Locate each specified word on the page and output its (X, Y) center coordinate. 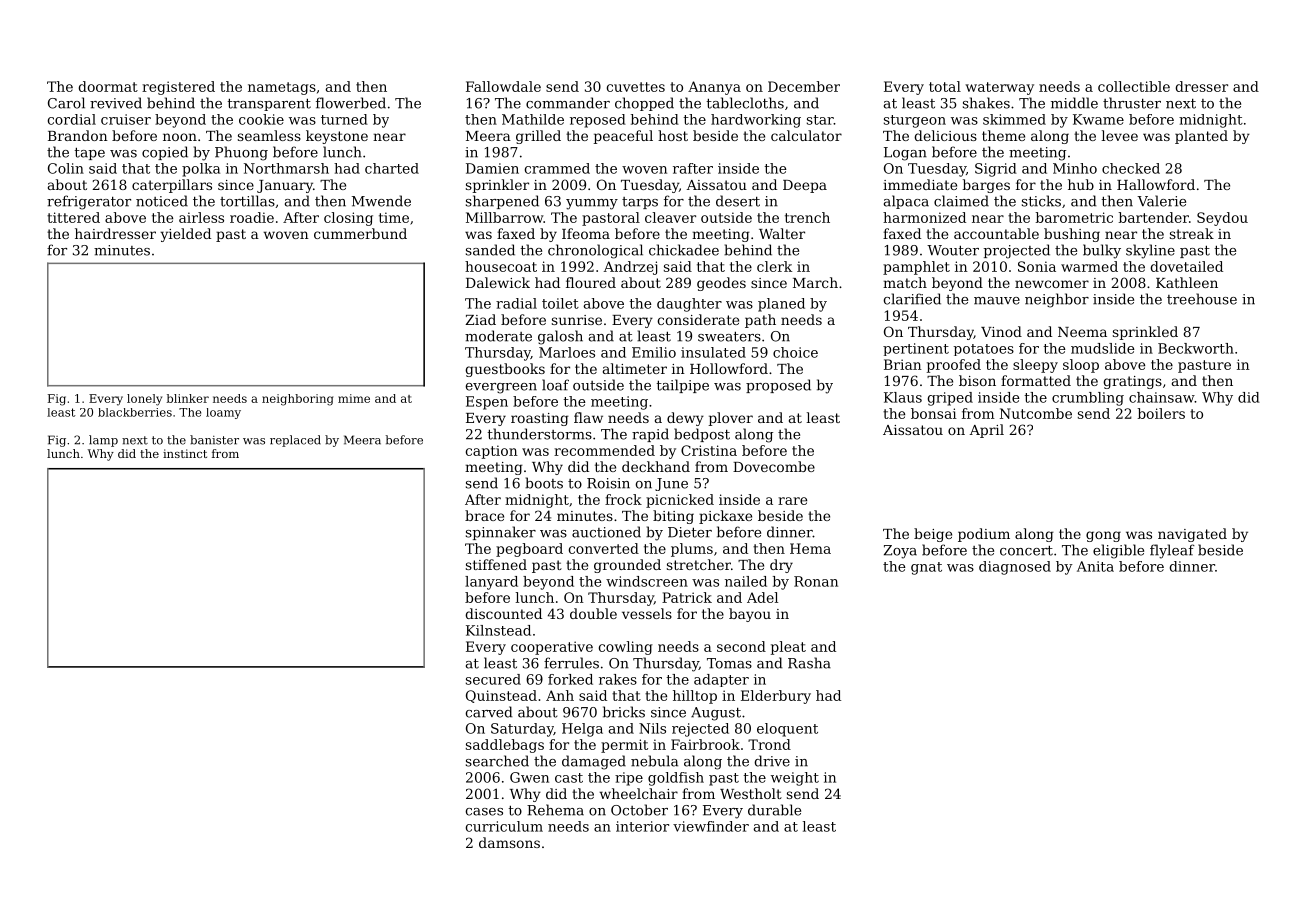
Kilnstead (498, 630)
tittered (73, 217)
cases (484, 812)
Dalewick (498, 282)
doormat (108, 86)
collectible (1134, 86)
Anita (1095, 566)
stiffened (496, 564)
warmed (1089, 266)
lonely (144, 400)
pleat (788, 648)
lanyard (491, 583)
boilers (1161, 413)
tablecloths (745, 103)
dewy (685, 419)
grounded (627, 566)
